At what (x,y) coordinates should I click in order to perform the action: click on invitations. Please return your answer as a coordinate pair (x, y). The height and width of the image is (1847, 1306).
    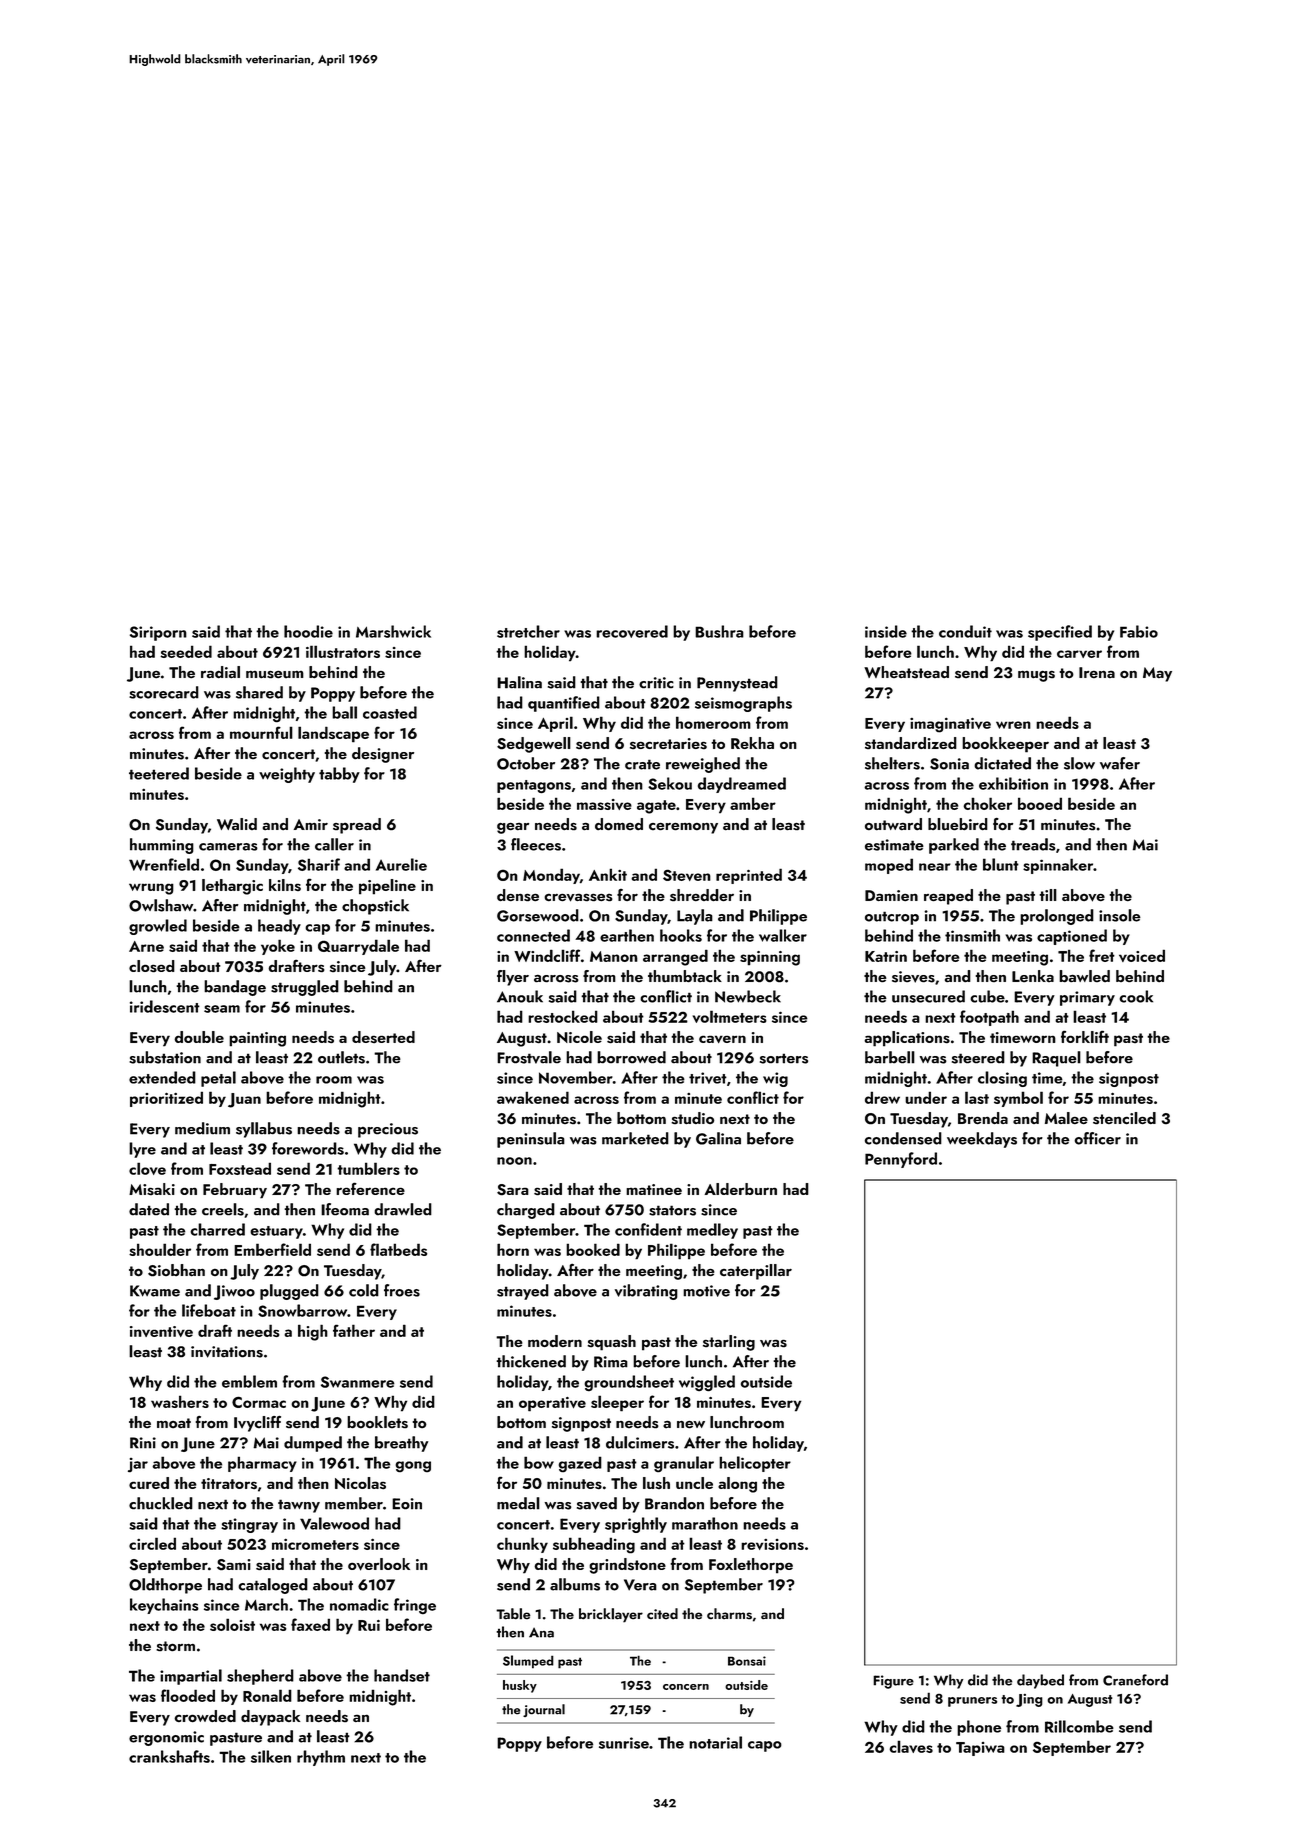
    Looking at the image, I should click on (227, 1352).
